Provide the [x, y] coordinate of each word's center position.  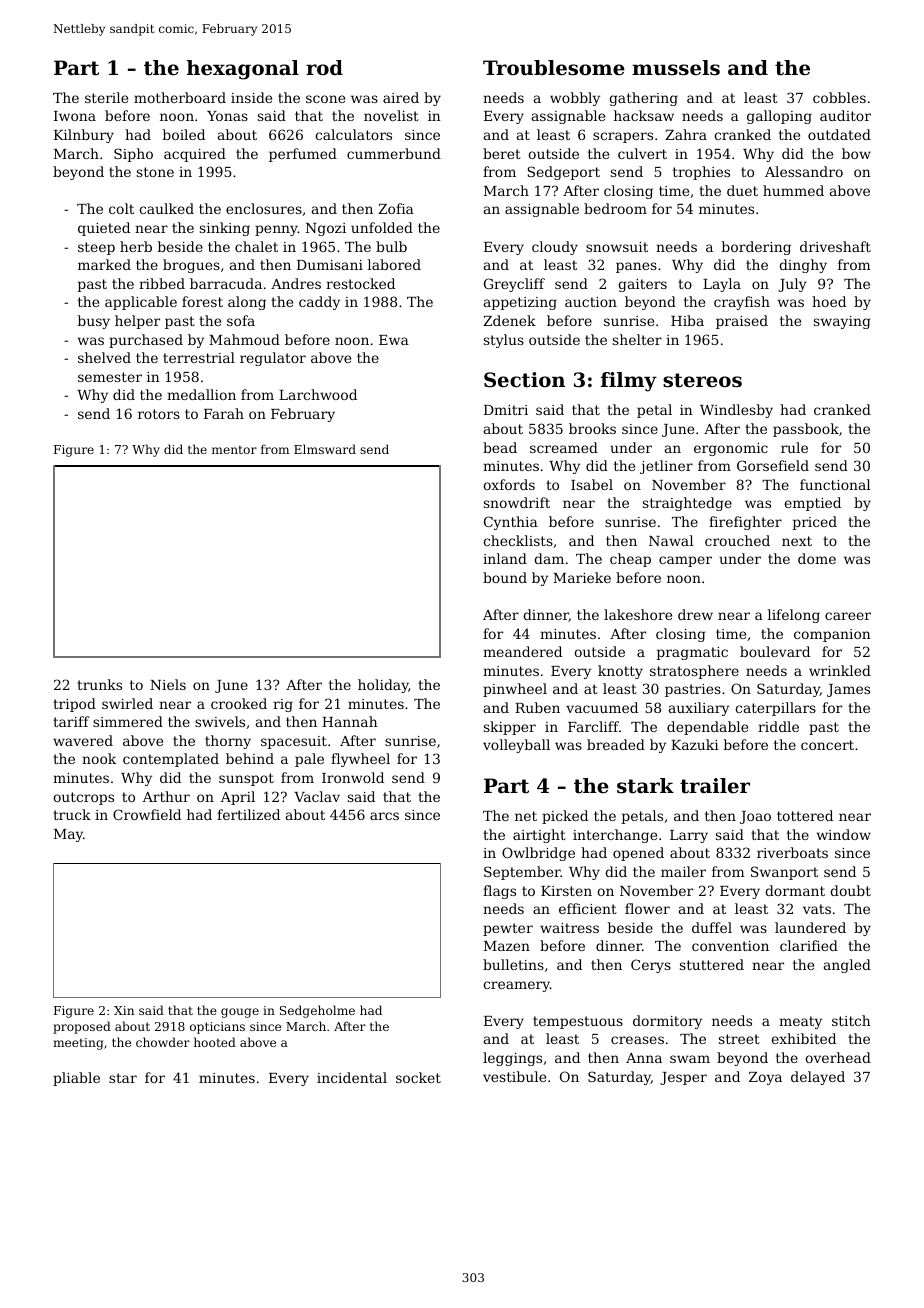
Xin [124, 1010]
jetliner [666, 467]
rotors [159, 414]
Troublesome [554, 68]
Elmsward [325, 449]
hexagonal [243, 70]
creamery [516, 986]
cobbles [839, 97]
